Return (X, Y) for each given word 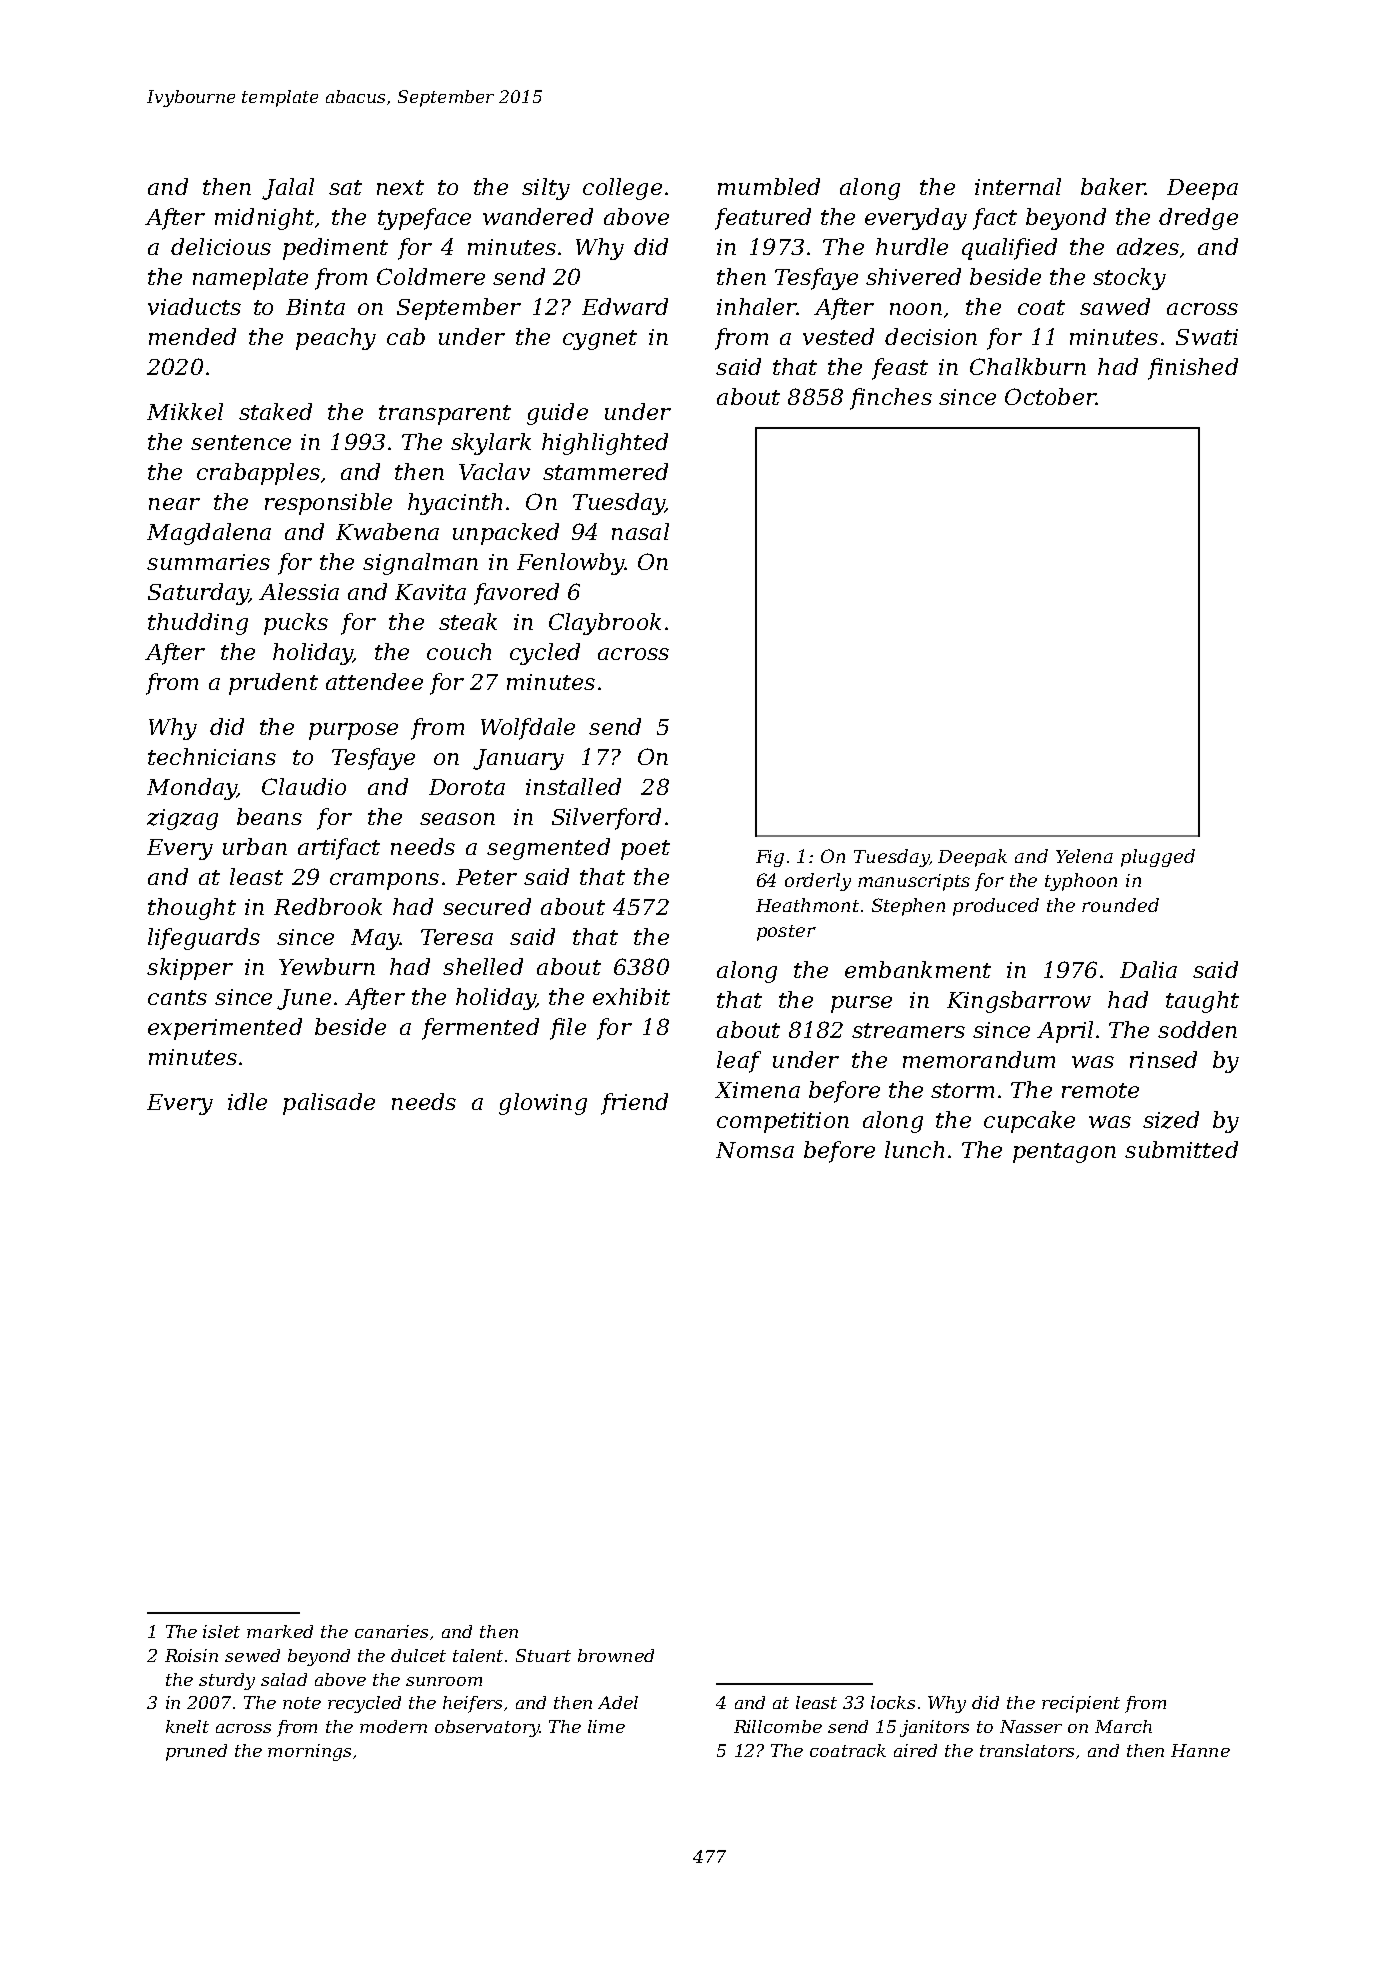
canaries (391, 1631)
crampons (384, 881)
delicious (221, 246)
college (622, 189)
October (1050, 396)
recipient (1081, 1704)
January (518, 759)
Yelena (1084, 856)
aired (915, 1750)
